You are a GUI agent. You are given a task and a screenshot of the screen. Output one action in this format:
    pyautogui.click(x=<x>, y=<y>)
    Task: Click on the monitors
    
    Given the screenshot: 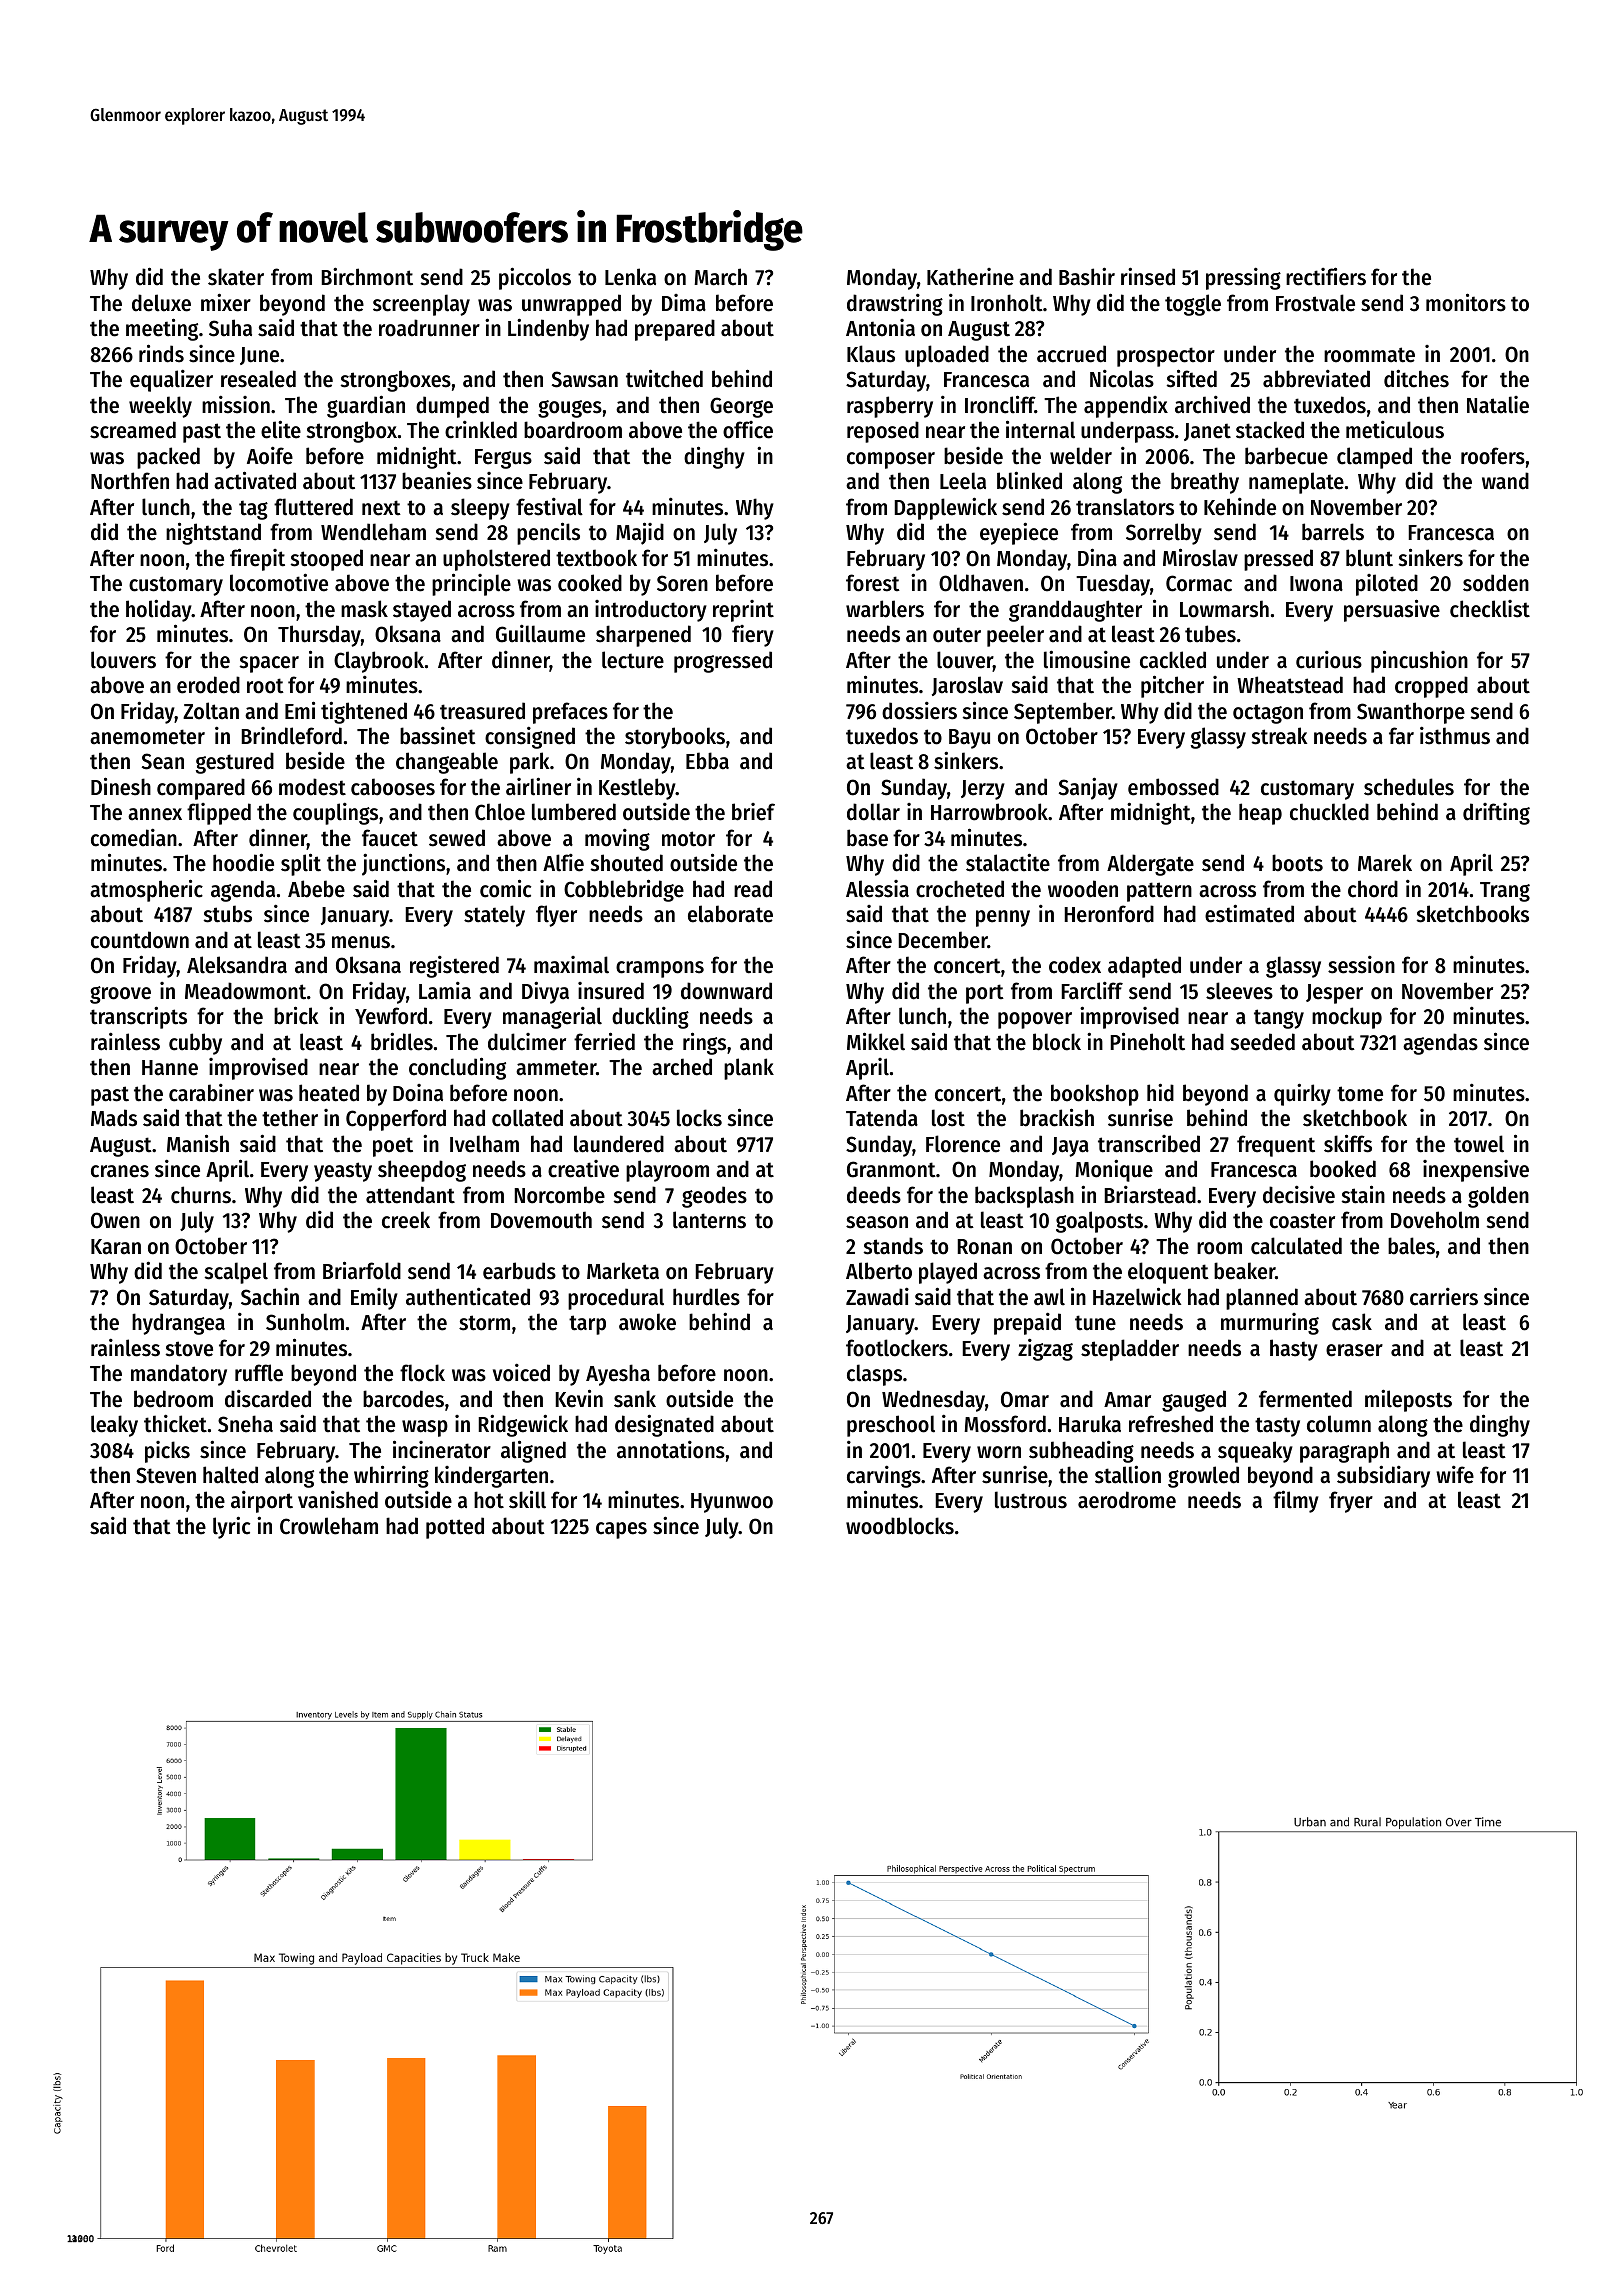 What is the action you would take?
    pyautogui.click(x=1466, y=302)
